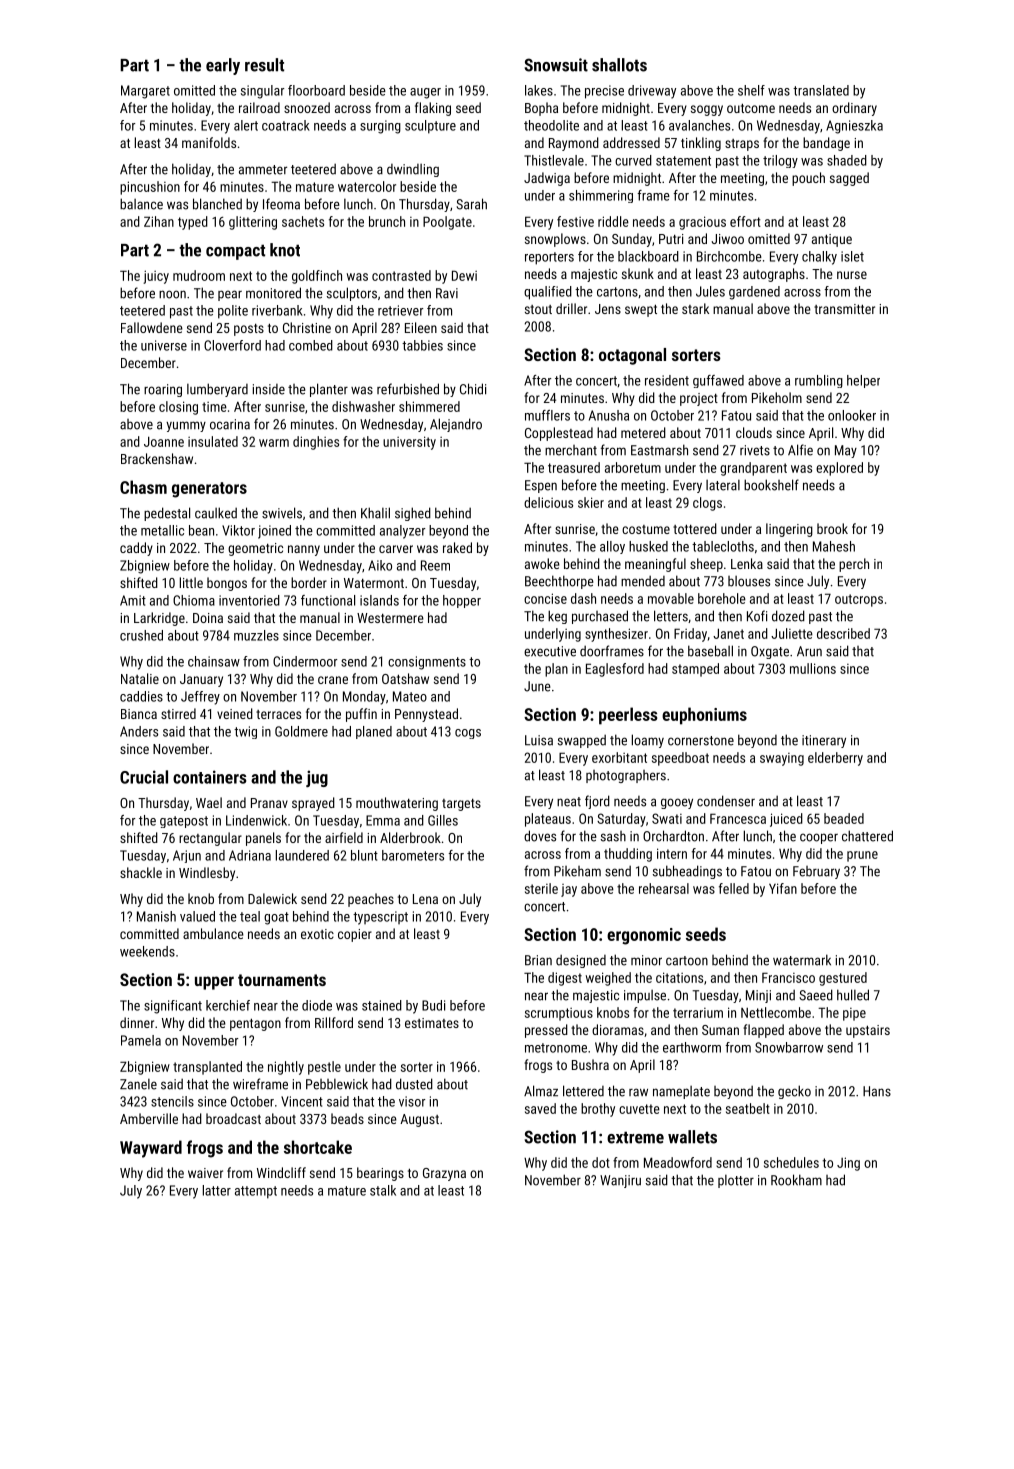 Image resolution: width=1014 pixels, height=1469 pixels. What do you see at coordinates (419, 1120) in the document?
I see `August` at bounding box center [419, 1120].
